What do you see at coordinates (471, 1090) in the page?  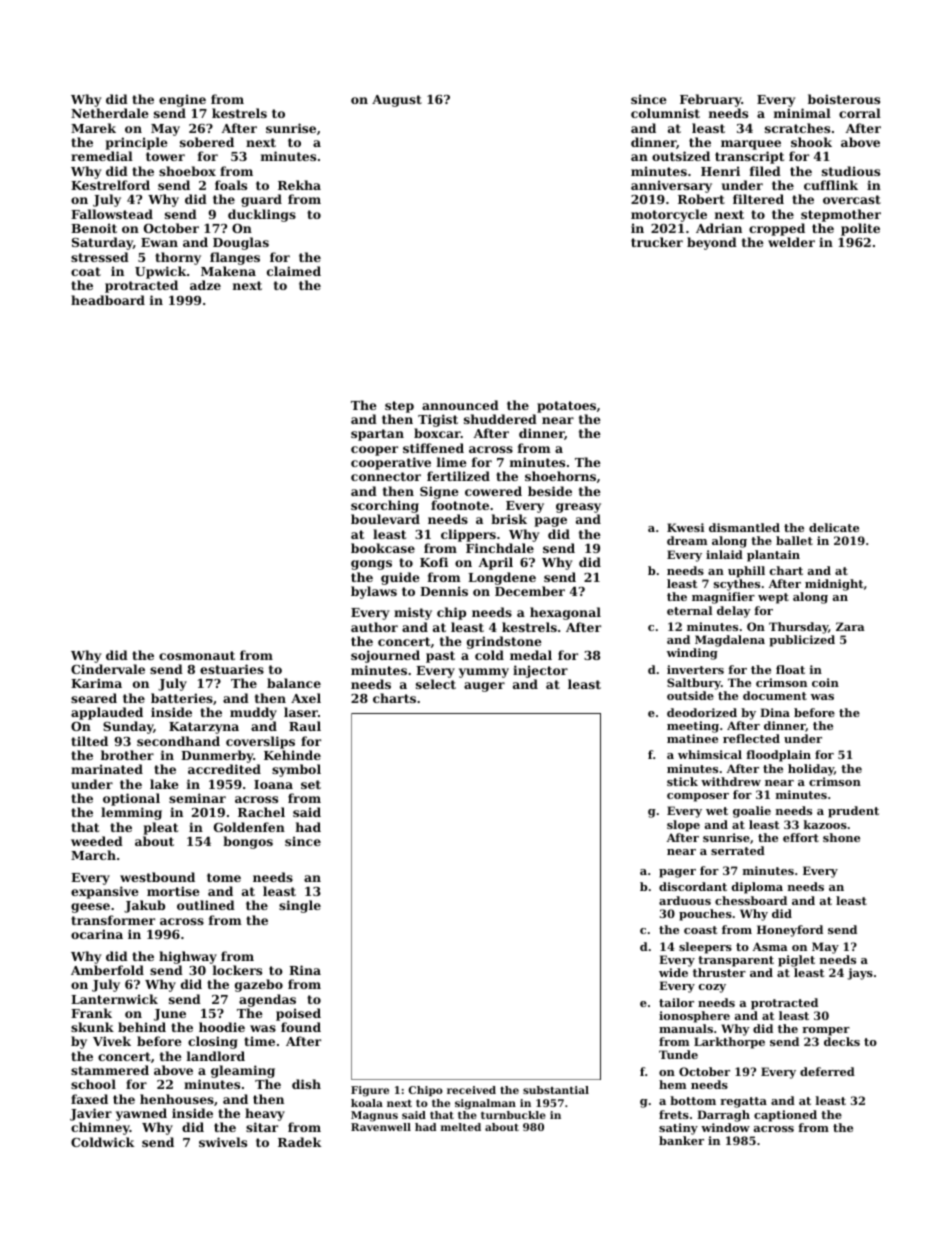 I see `received` at bounding box center [471, 1090].
